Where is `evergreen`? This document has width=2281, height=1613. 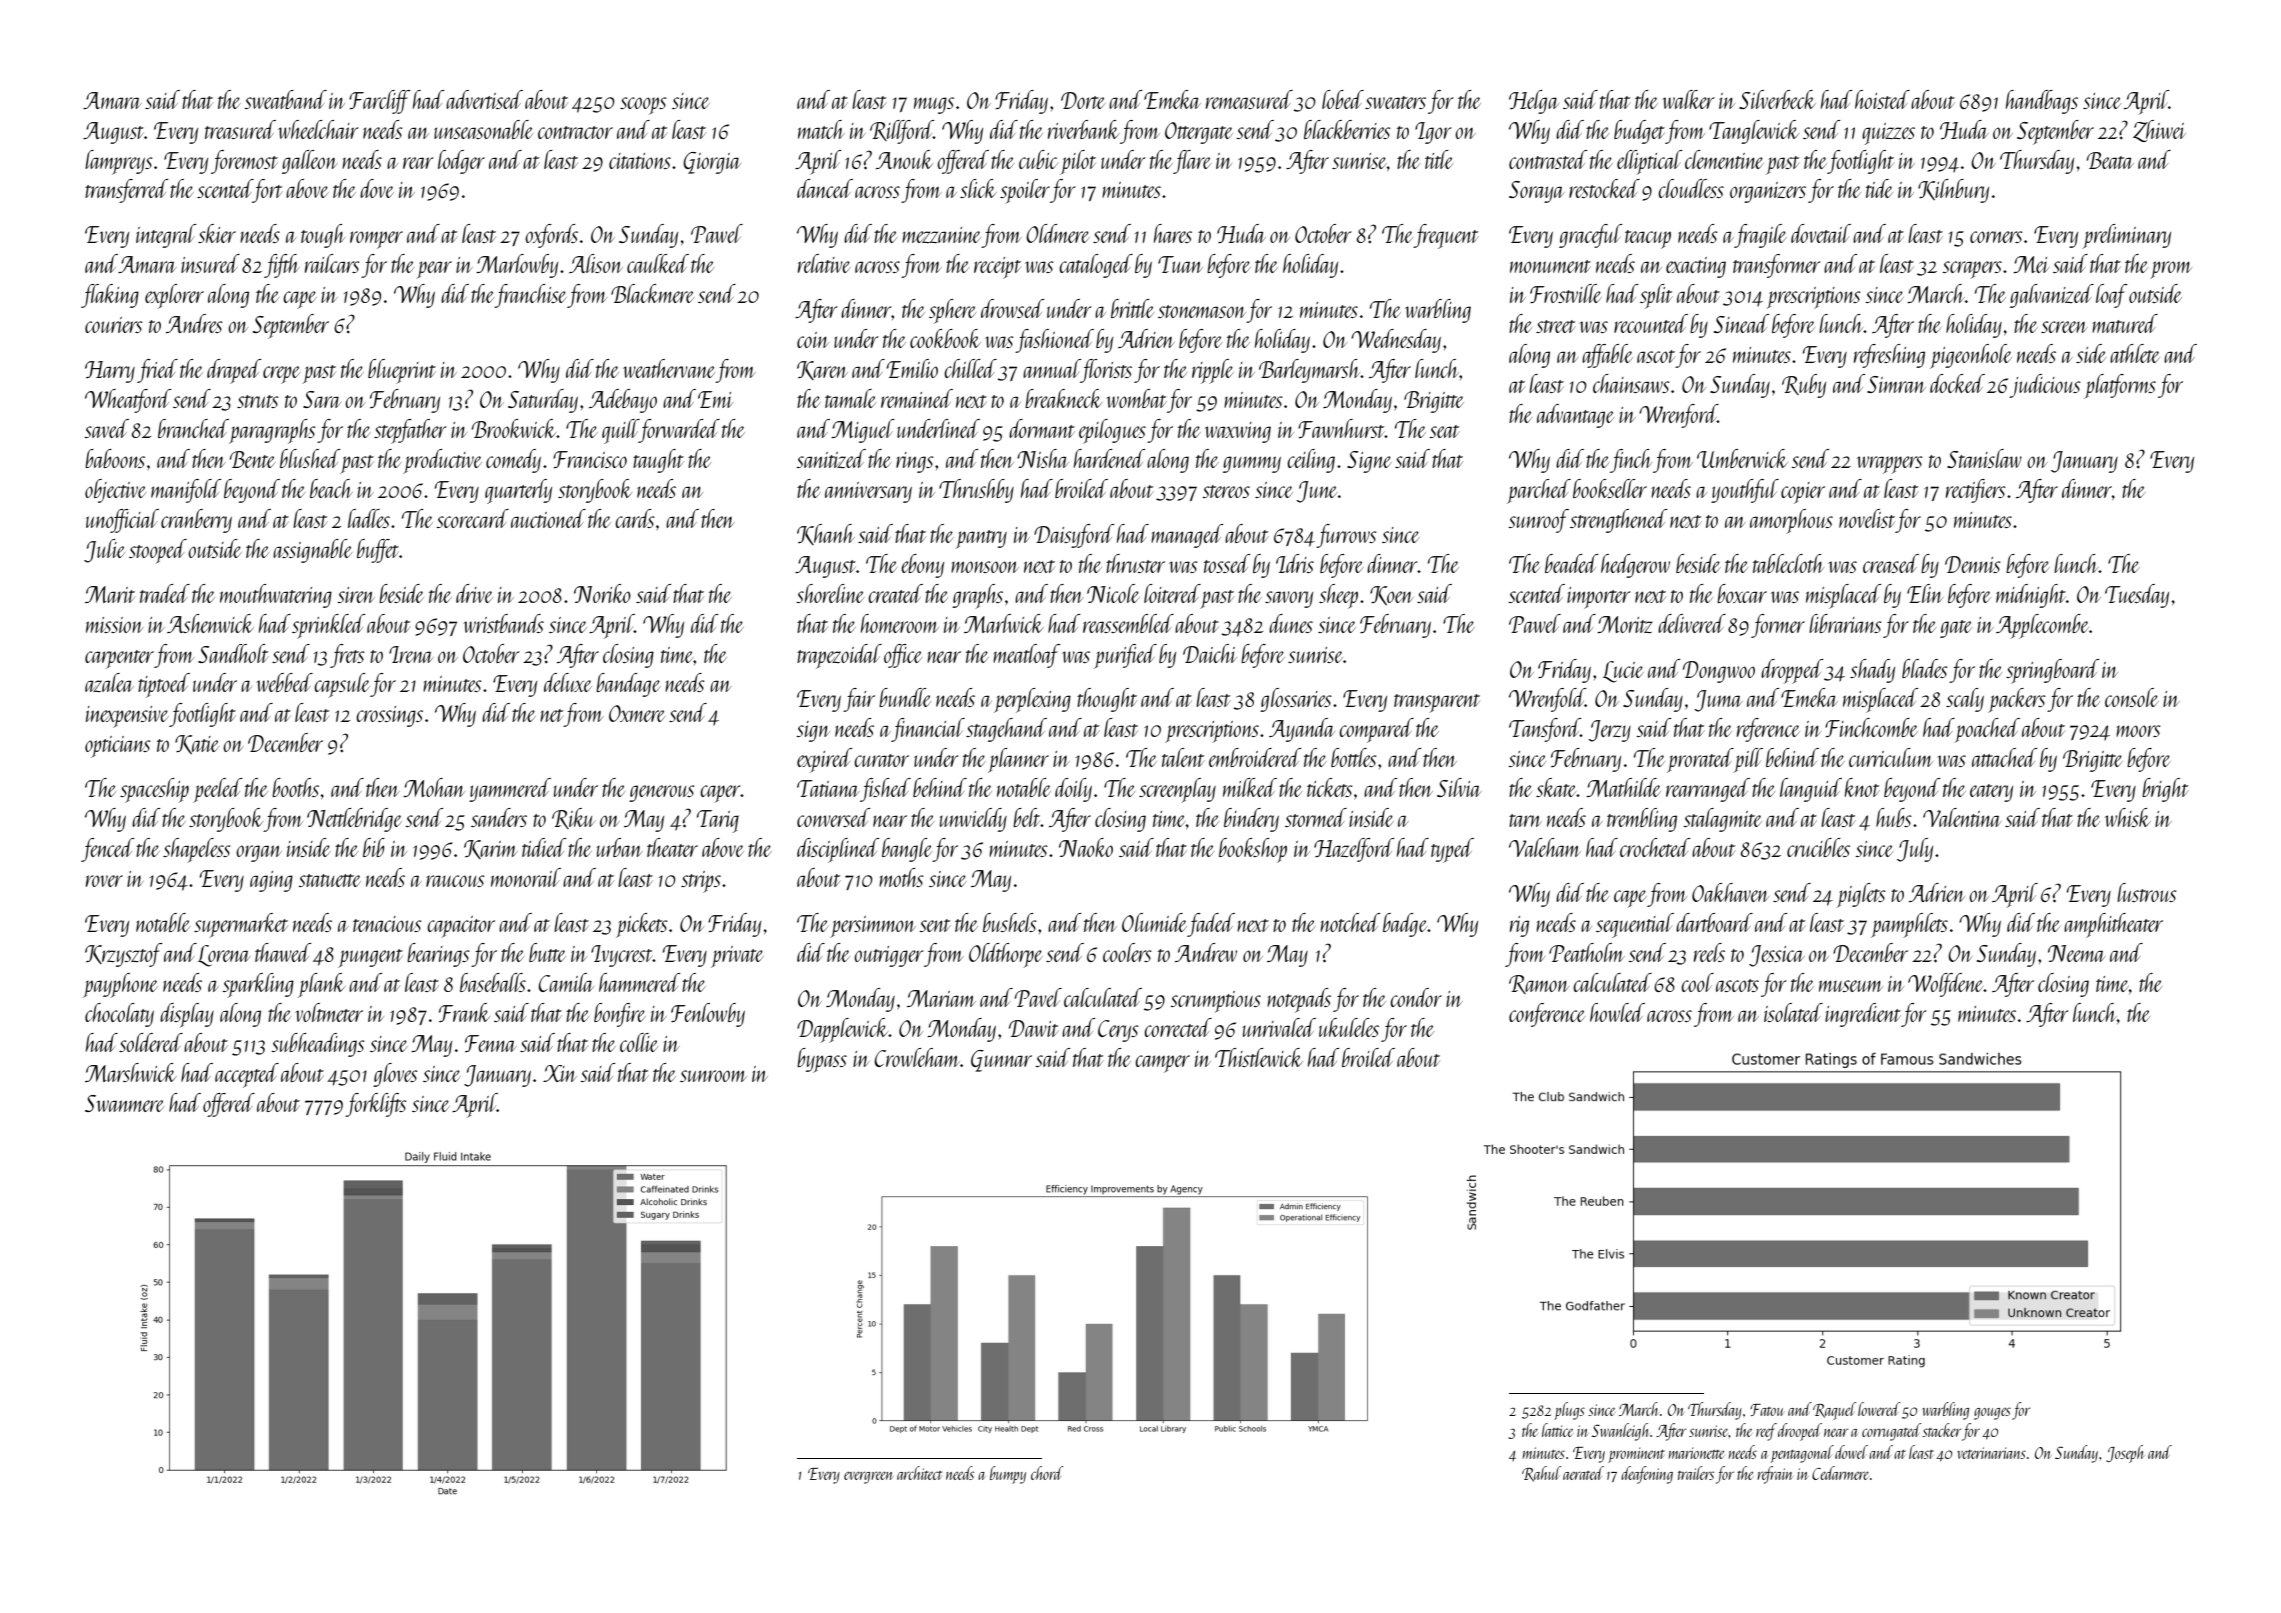 evergreen is located at coordinates (868, 1477).
